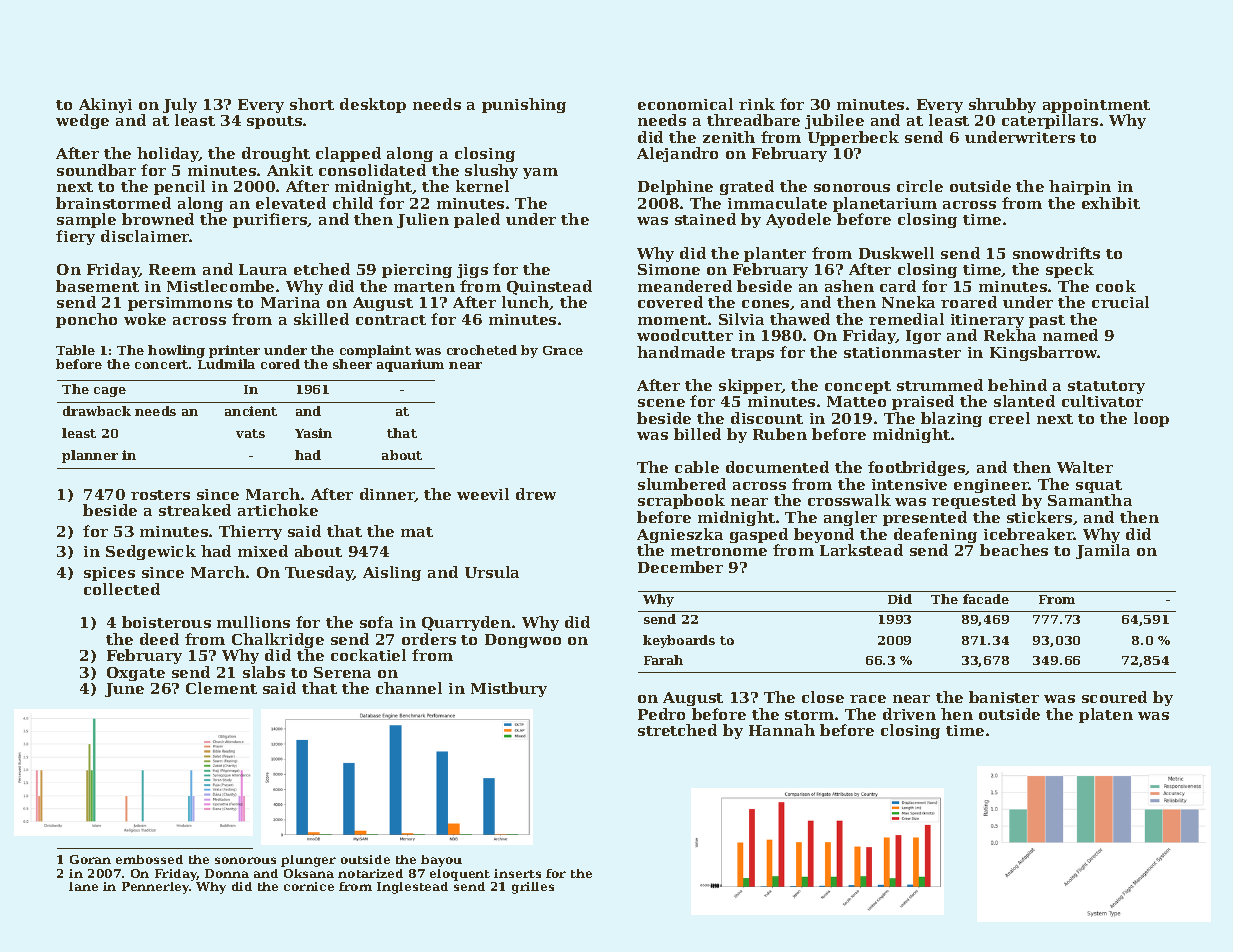  What do you see at coordinates (410, 365) in the screenshot?
I see `aquarium` at bounding box center [410, 365].
